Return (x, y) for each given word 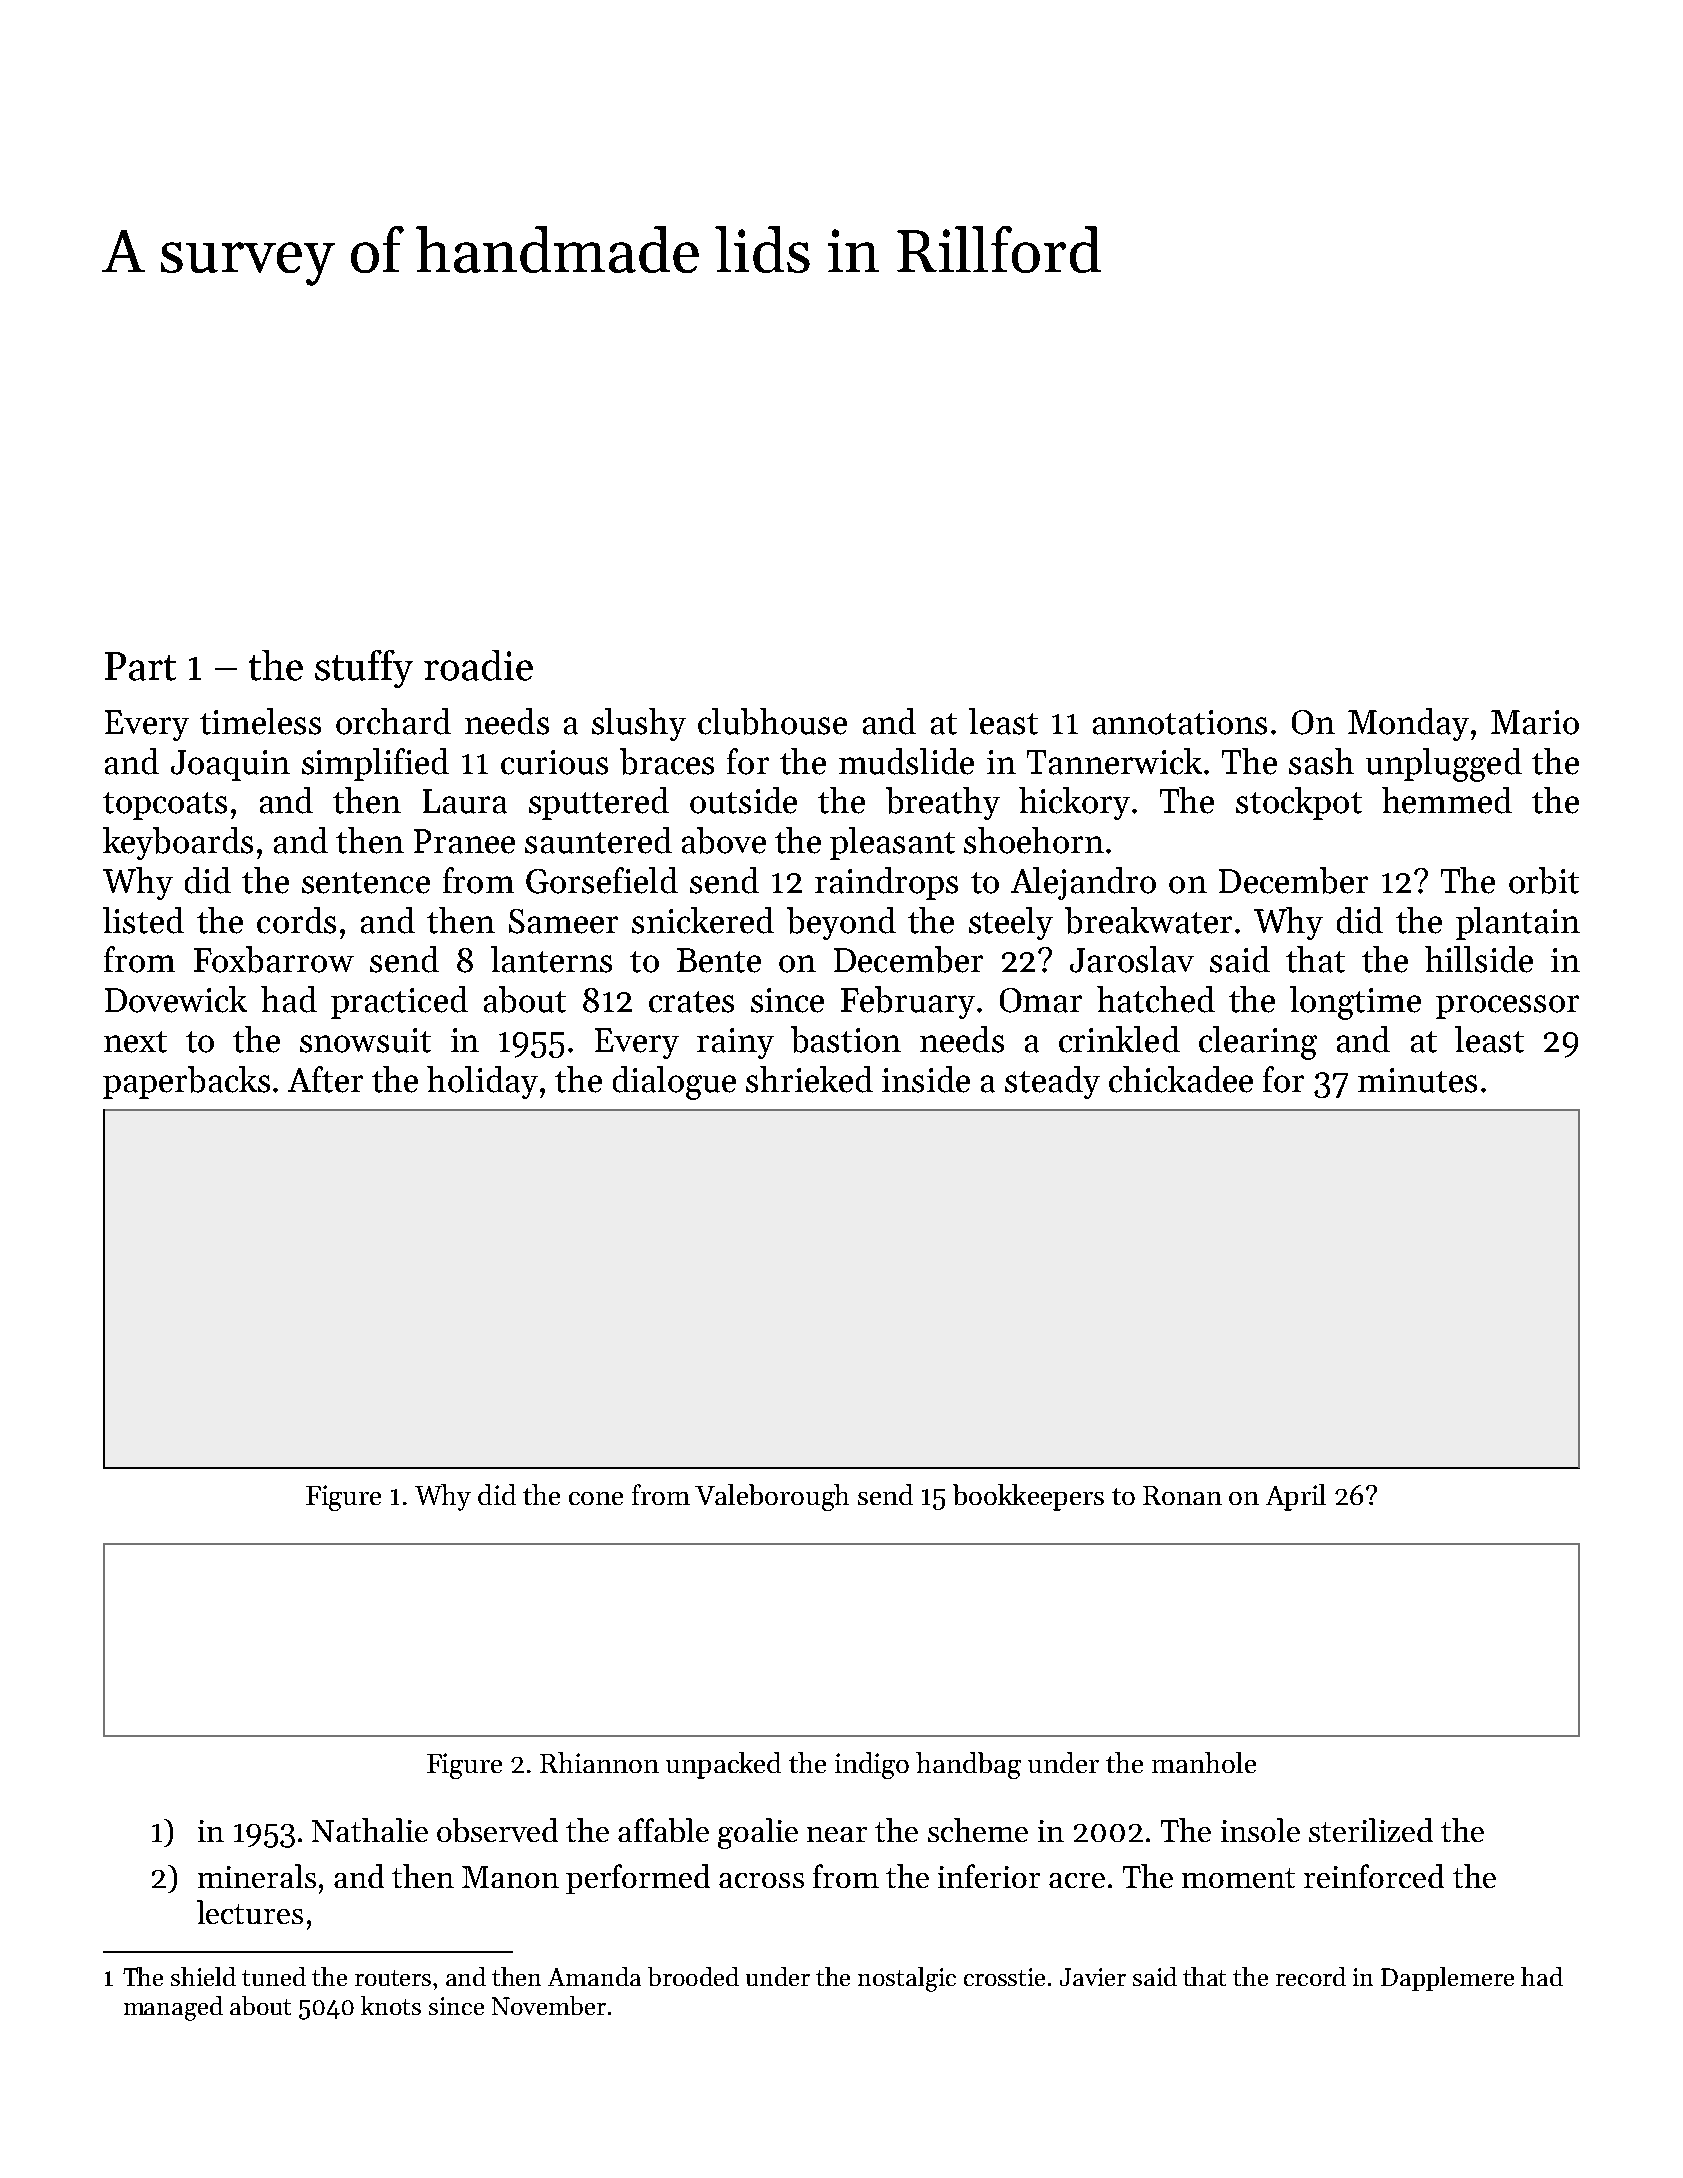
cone (596, 1498)
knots (391, 2005)
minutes (1417, 1080)
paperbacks (186, 1082)
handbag (968, 1765)
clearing (1258, 1043)
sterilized (1371, 1830)
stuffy (364, 669)
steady (1052, 1082)
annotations (1180, 722)
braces (667, 761)
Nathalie (370, 1830)
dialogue (674, 1083)
